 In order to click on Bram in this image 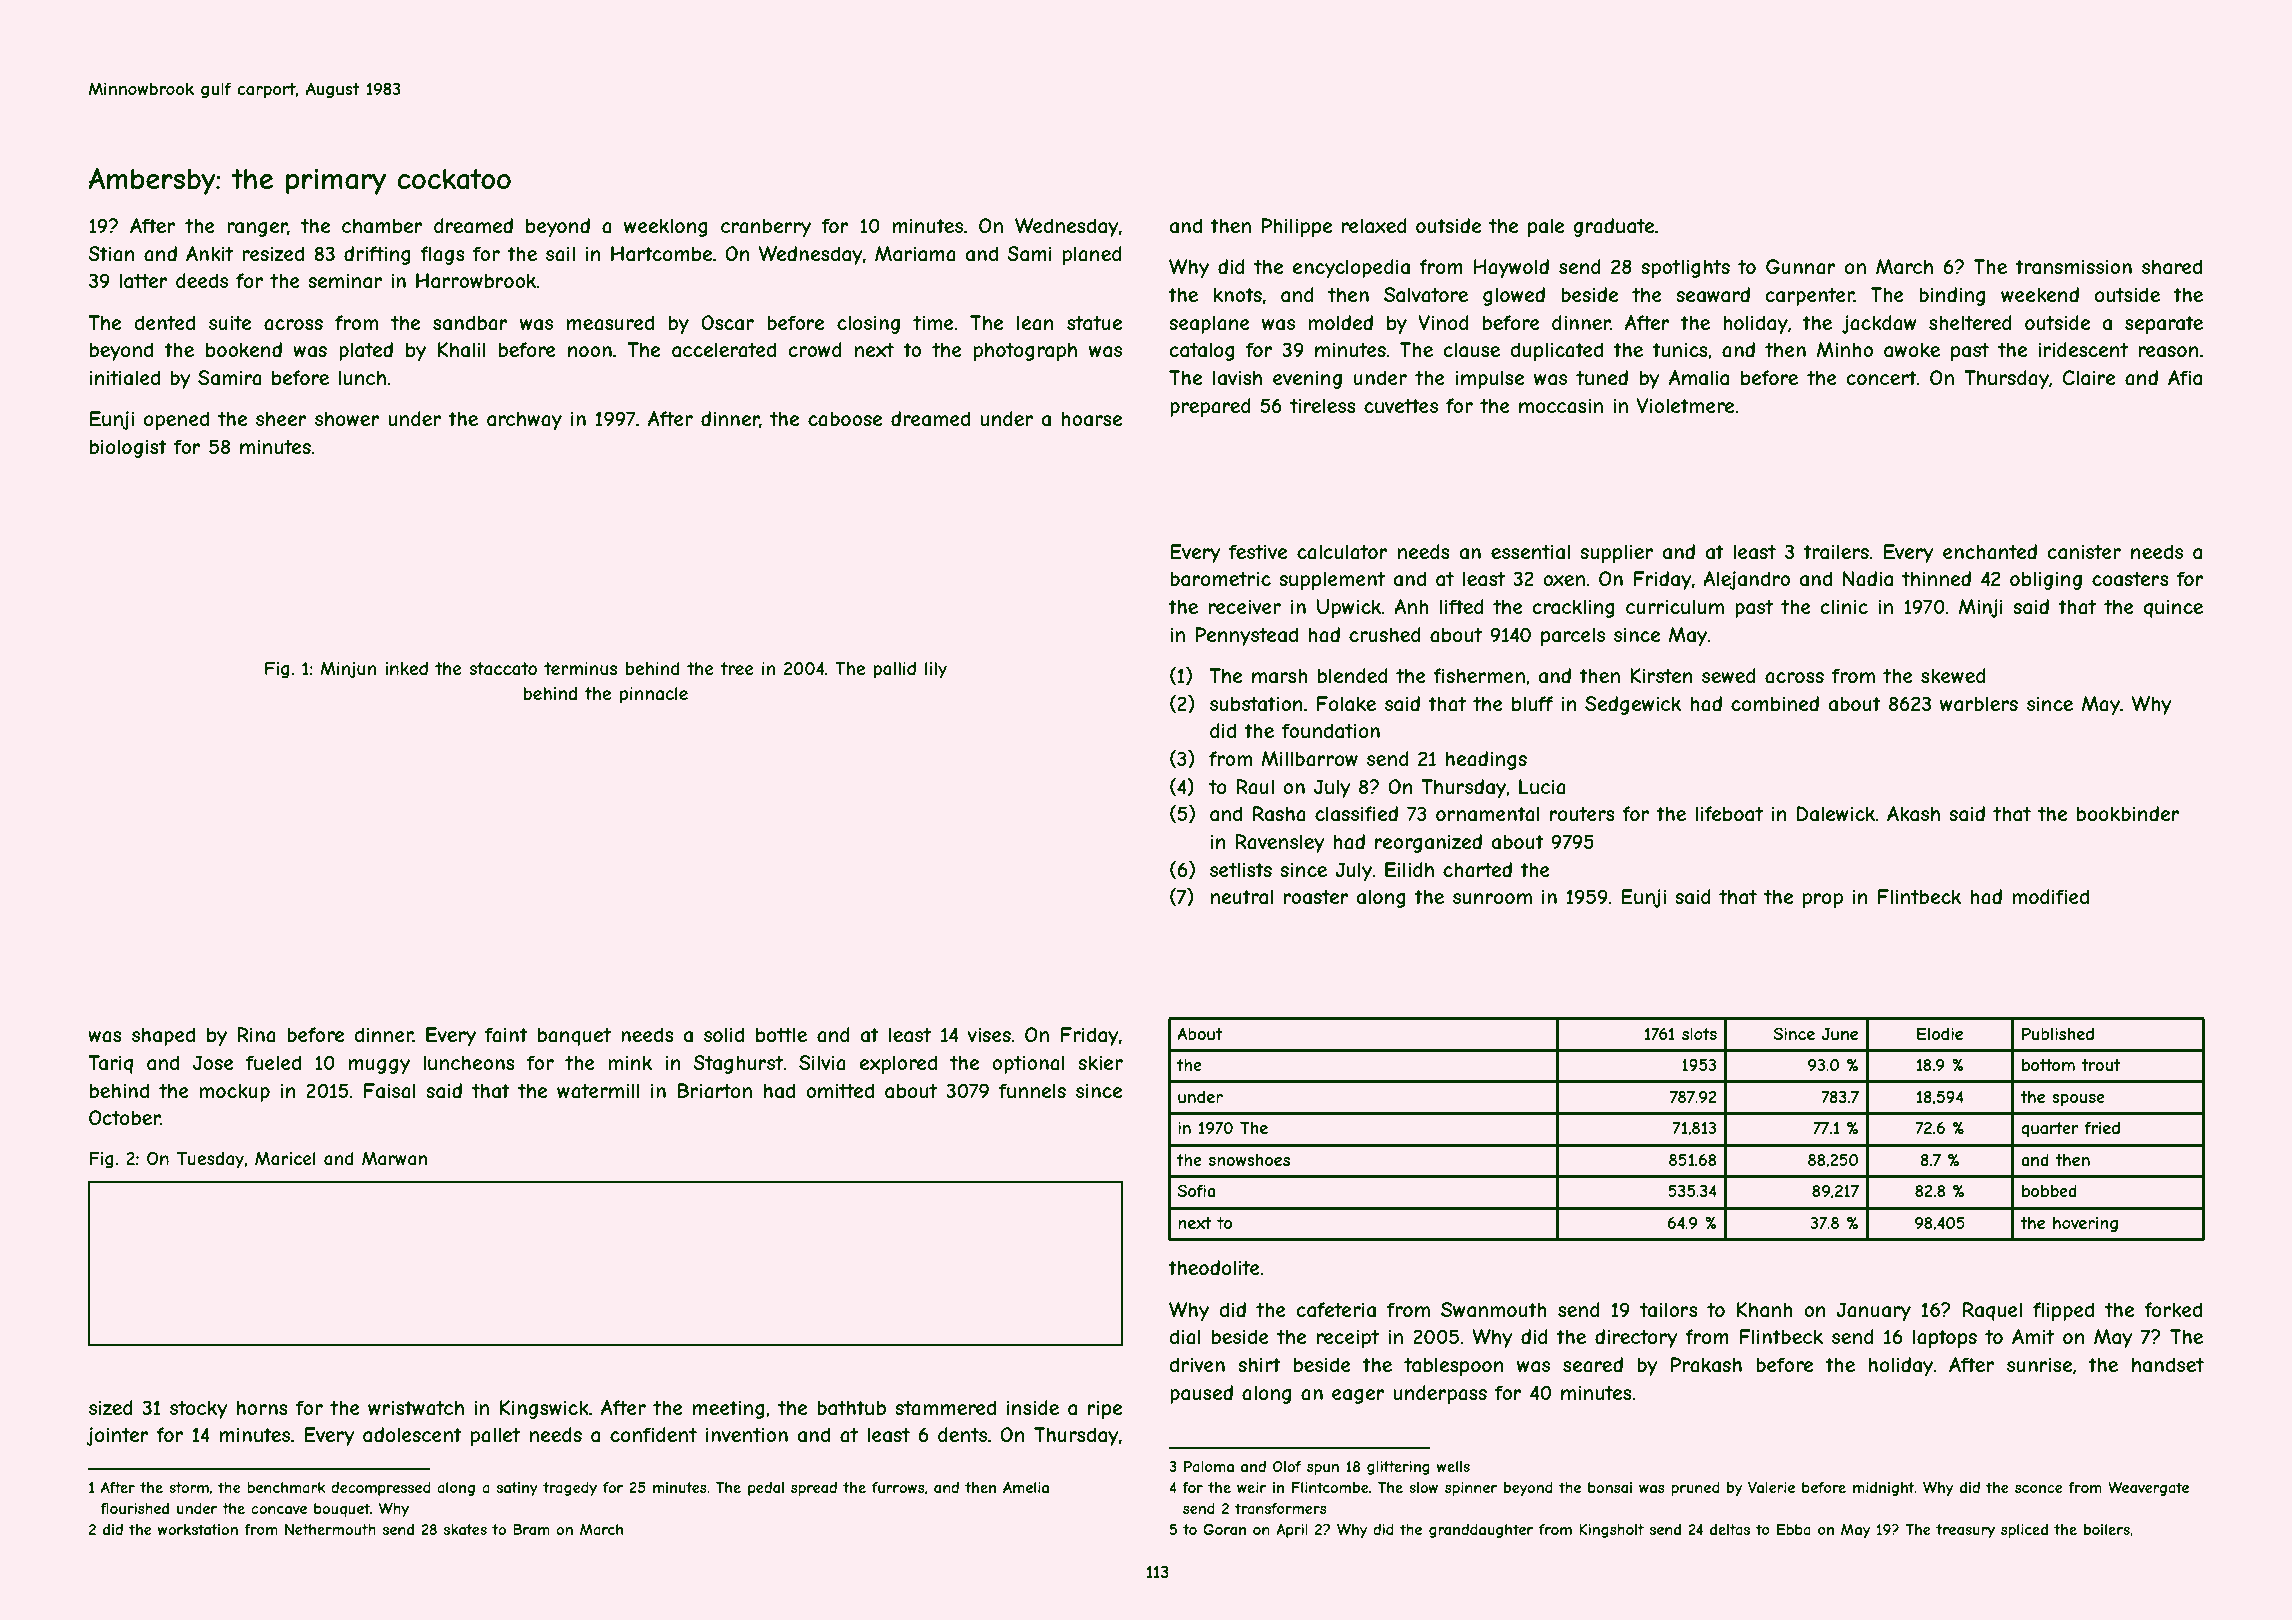, I will do `click(531, 1529)`.
